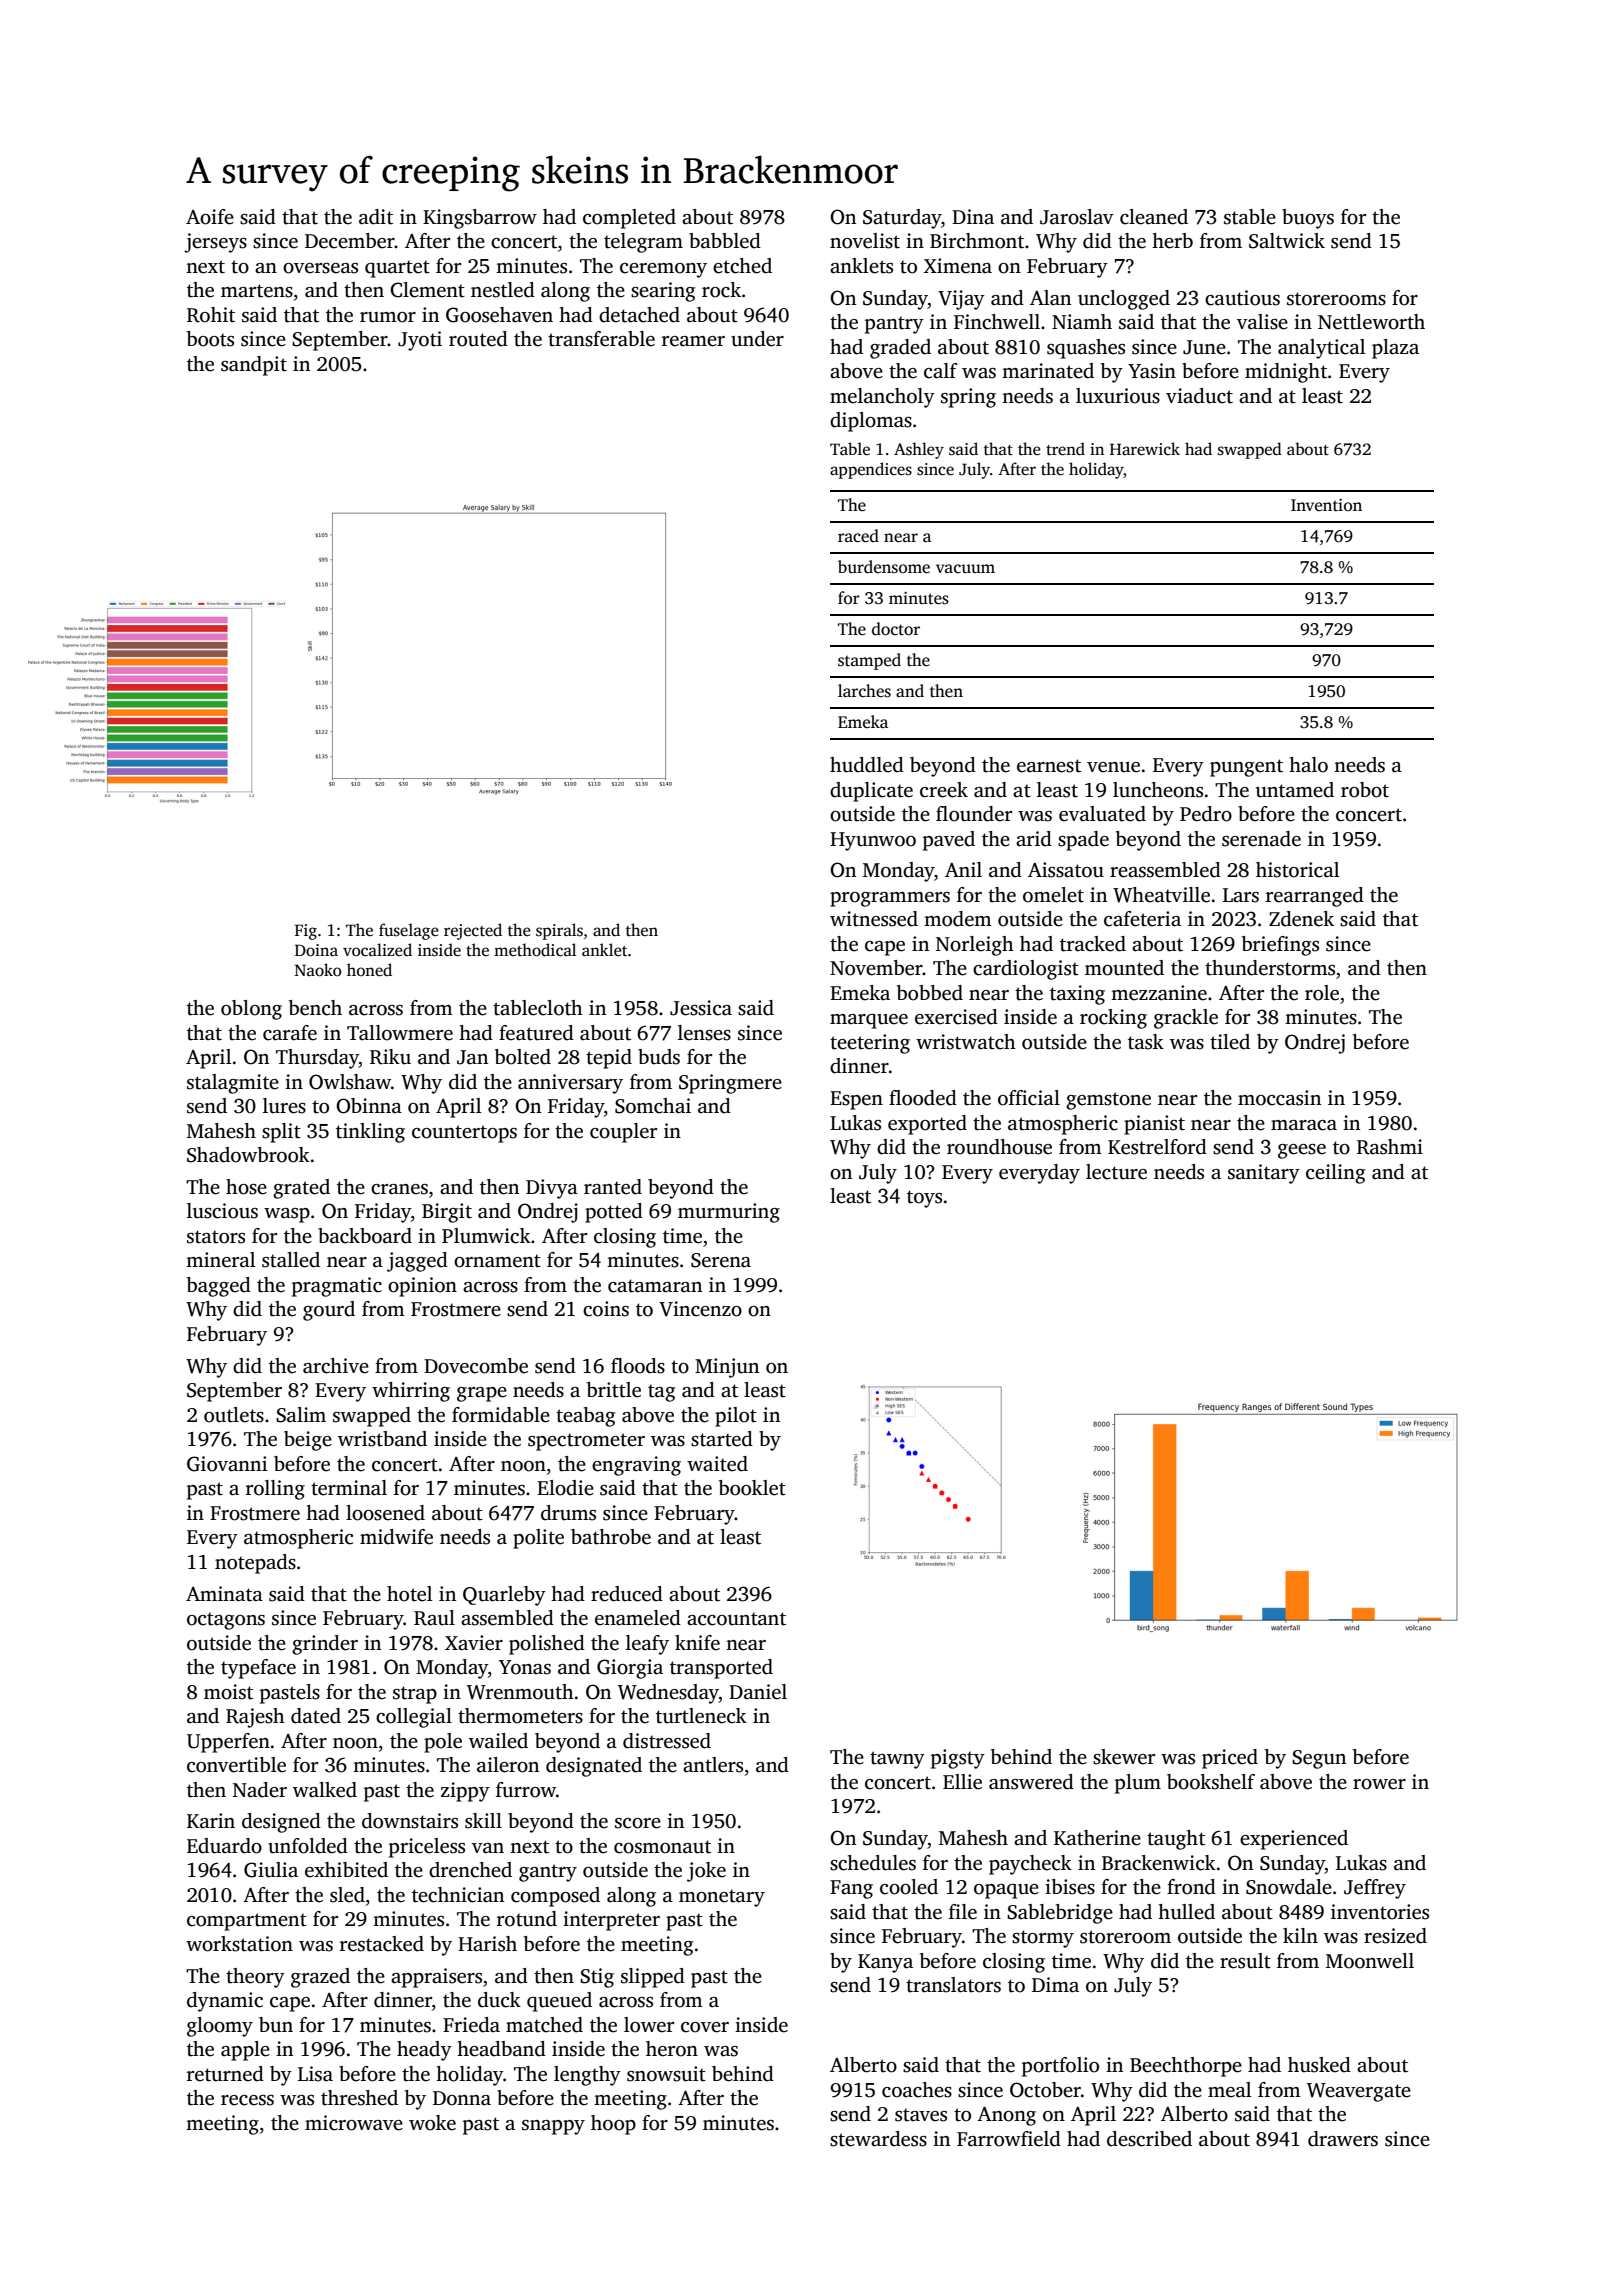 This screenshot has height=2292, width=1620. Describe the element at coordinates (1308, 219) in the screenshot. I see `buoys` at that location.
